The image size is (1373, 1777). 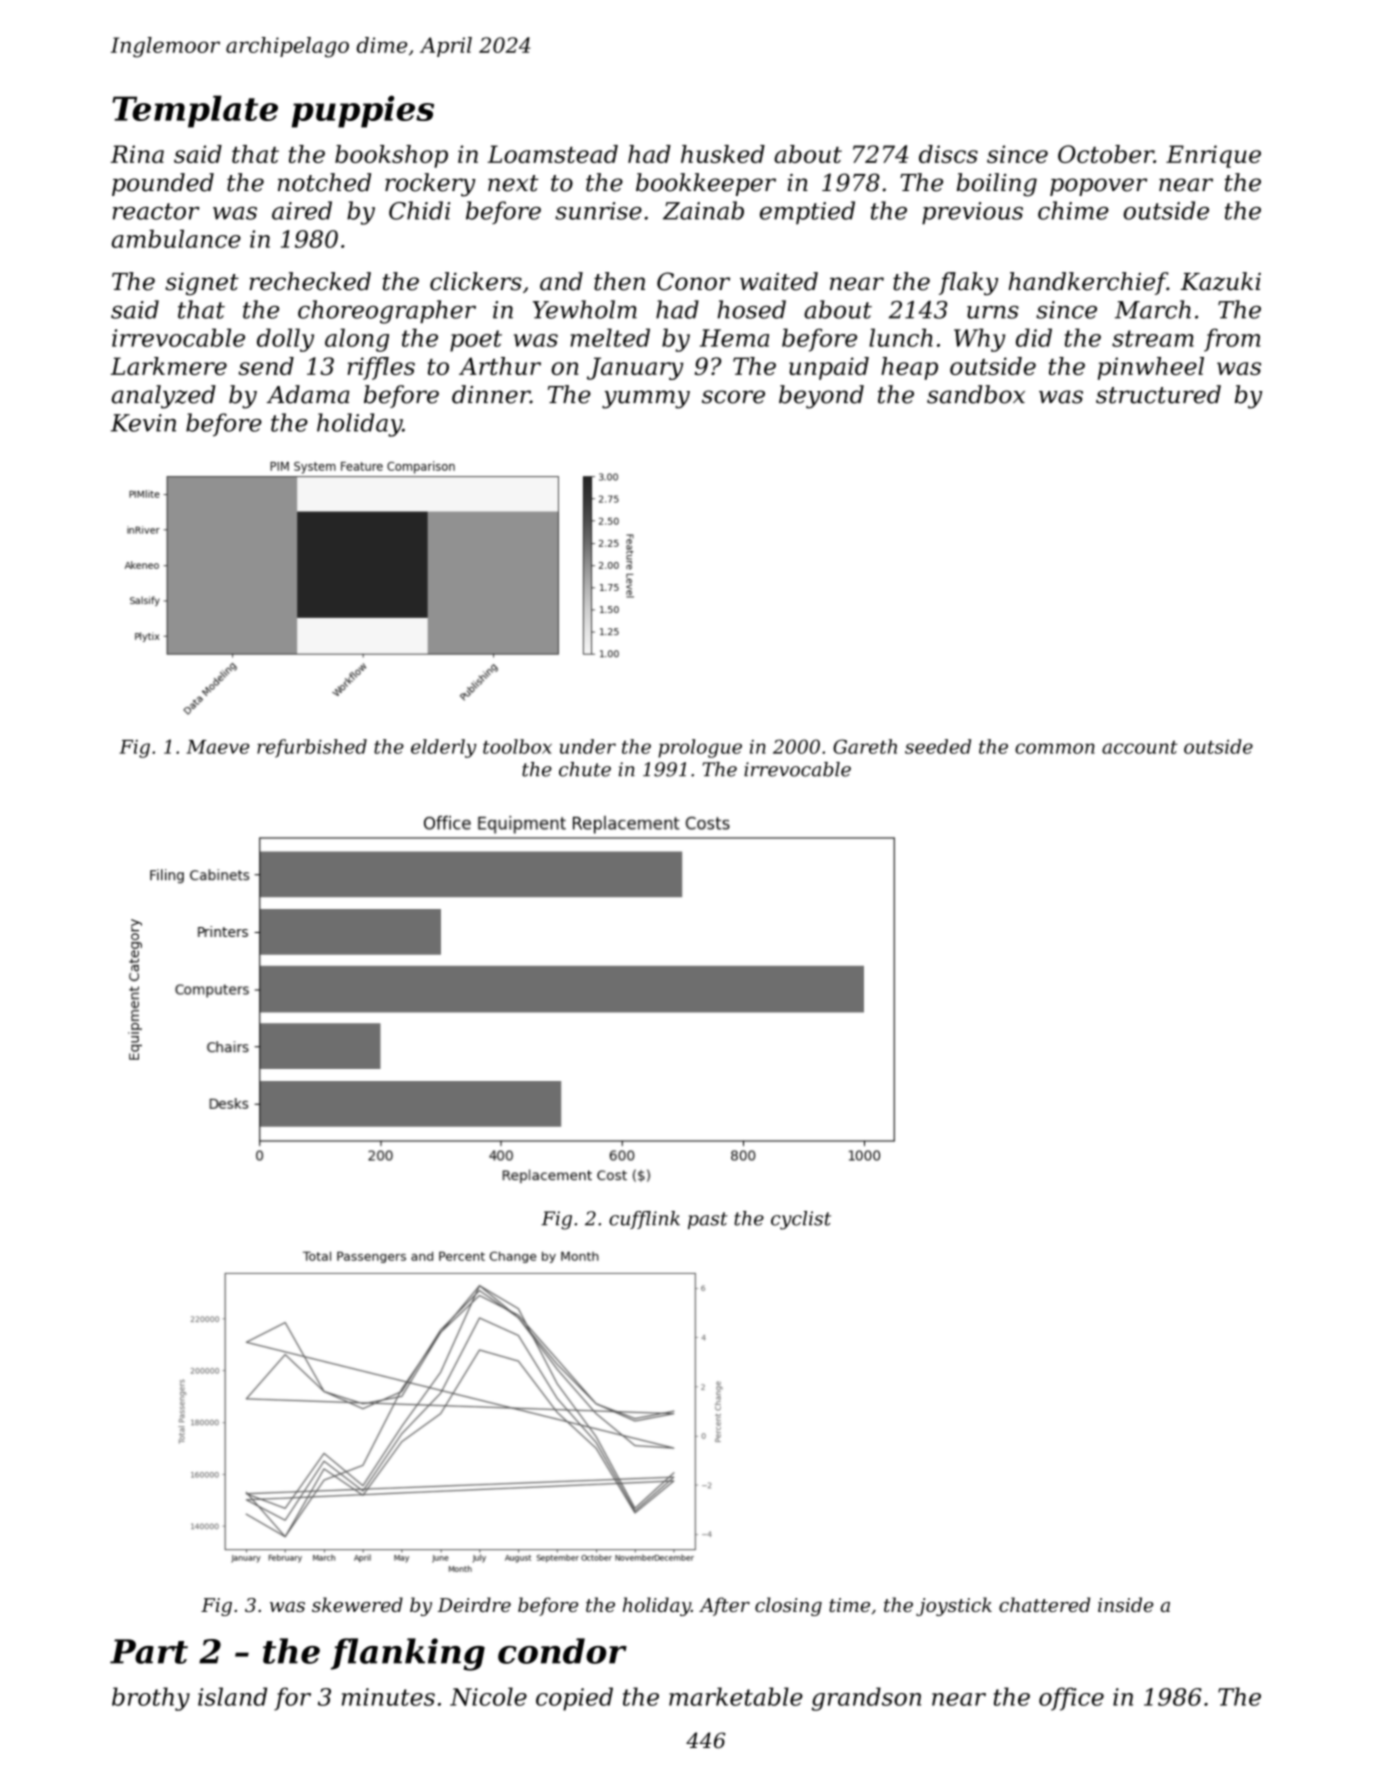 I want to click on prologue, so click(x=700, y=748).
